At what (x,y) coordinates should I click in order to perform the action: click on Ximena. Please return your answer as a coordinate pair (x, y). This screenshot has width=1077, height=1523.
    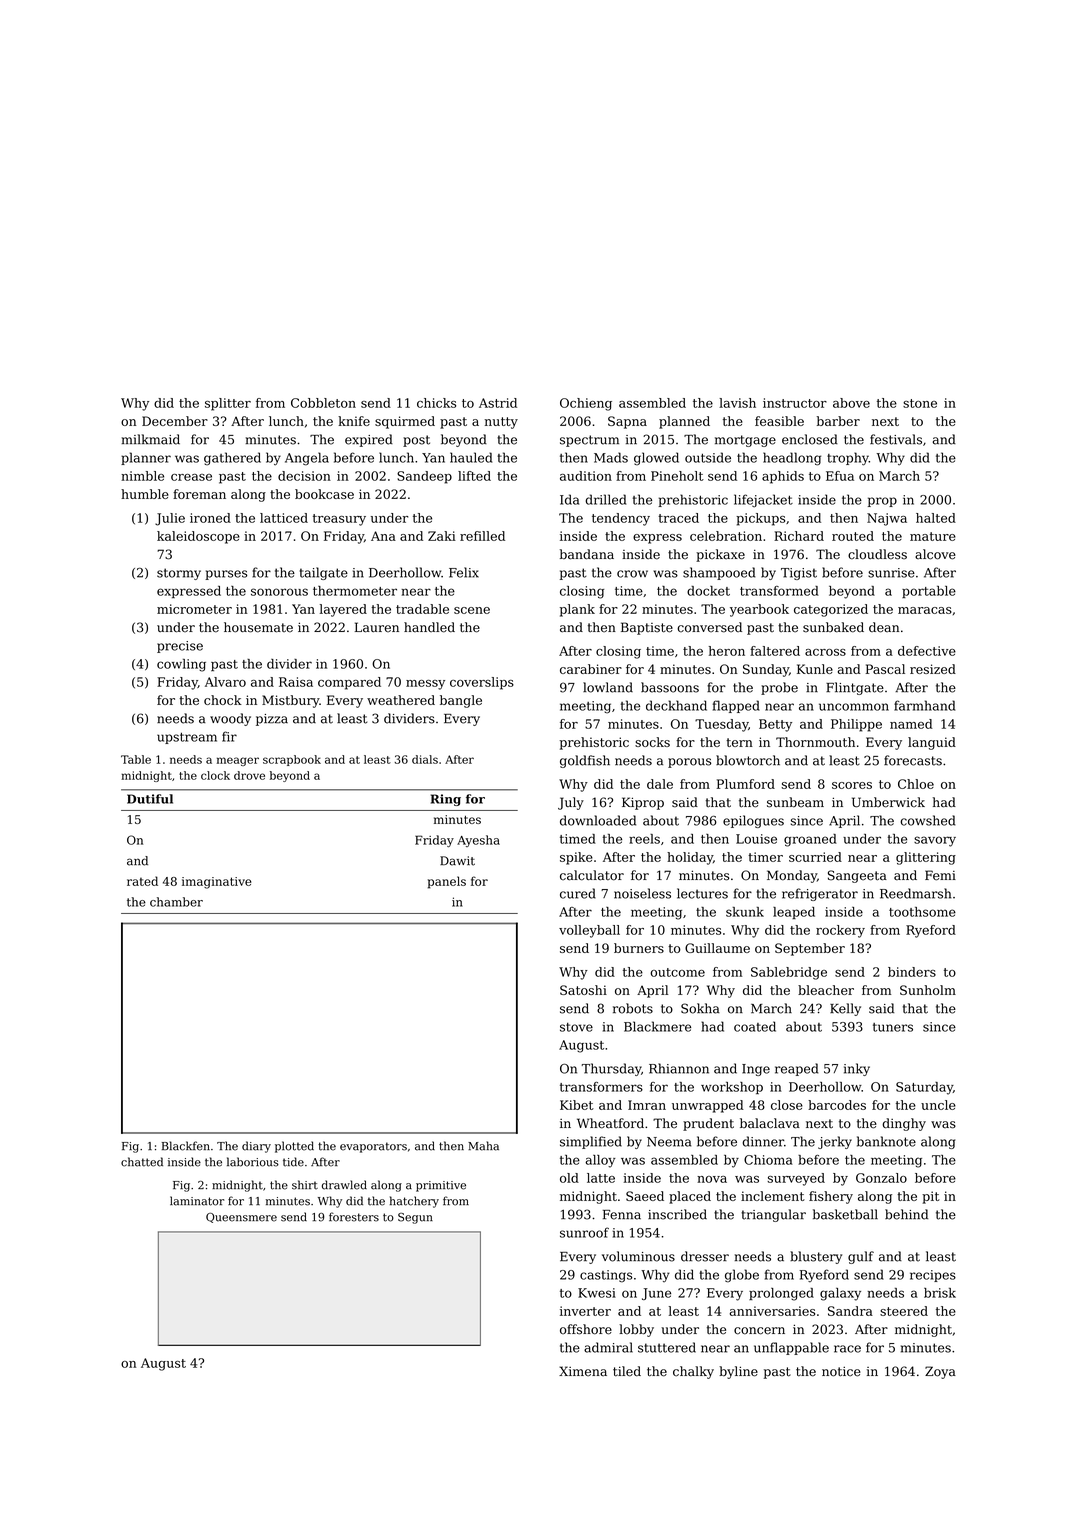
    Looking at the image, I should click on (583, 1371).
